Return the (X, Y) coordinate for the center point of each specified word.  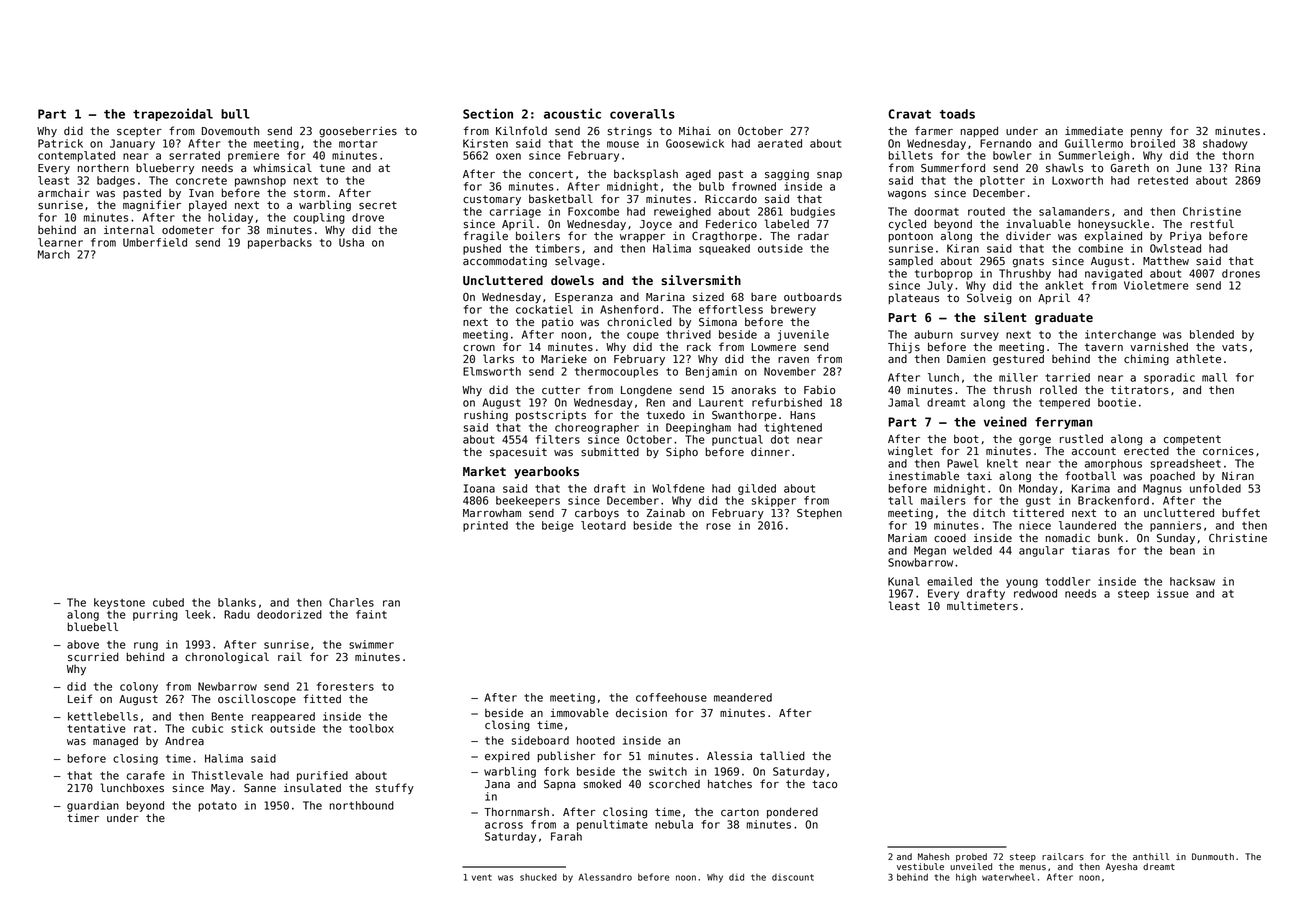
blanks (237, 602)
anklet (1064, 285)
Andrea (184, 741)
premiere (253, 156)
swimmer (371, 644)
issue (1173, 593)
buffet (1241, 513)
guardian (93, 806)
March (54, 254)
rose (718, 526)
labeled (787, 223)
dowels (572, 280)
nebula (674, 824)
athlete (1198, 359)
